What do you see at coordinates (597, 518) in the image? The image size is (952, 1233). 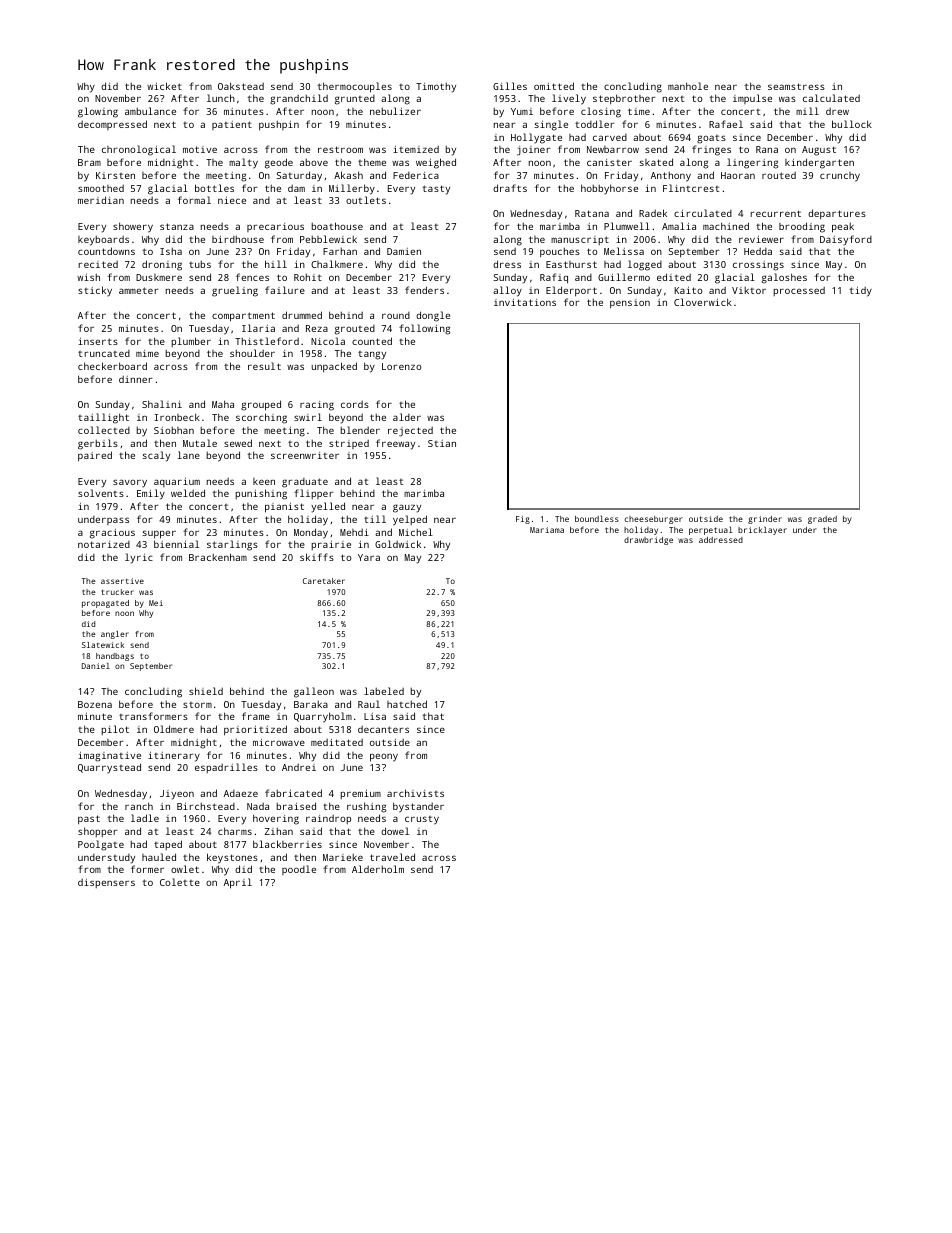 I see `boundless` at bounding box center [597, 518].
